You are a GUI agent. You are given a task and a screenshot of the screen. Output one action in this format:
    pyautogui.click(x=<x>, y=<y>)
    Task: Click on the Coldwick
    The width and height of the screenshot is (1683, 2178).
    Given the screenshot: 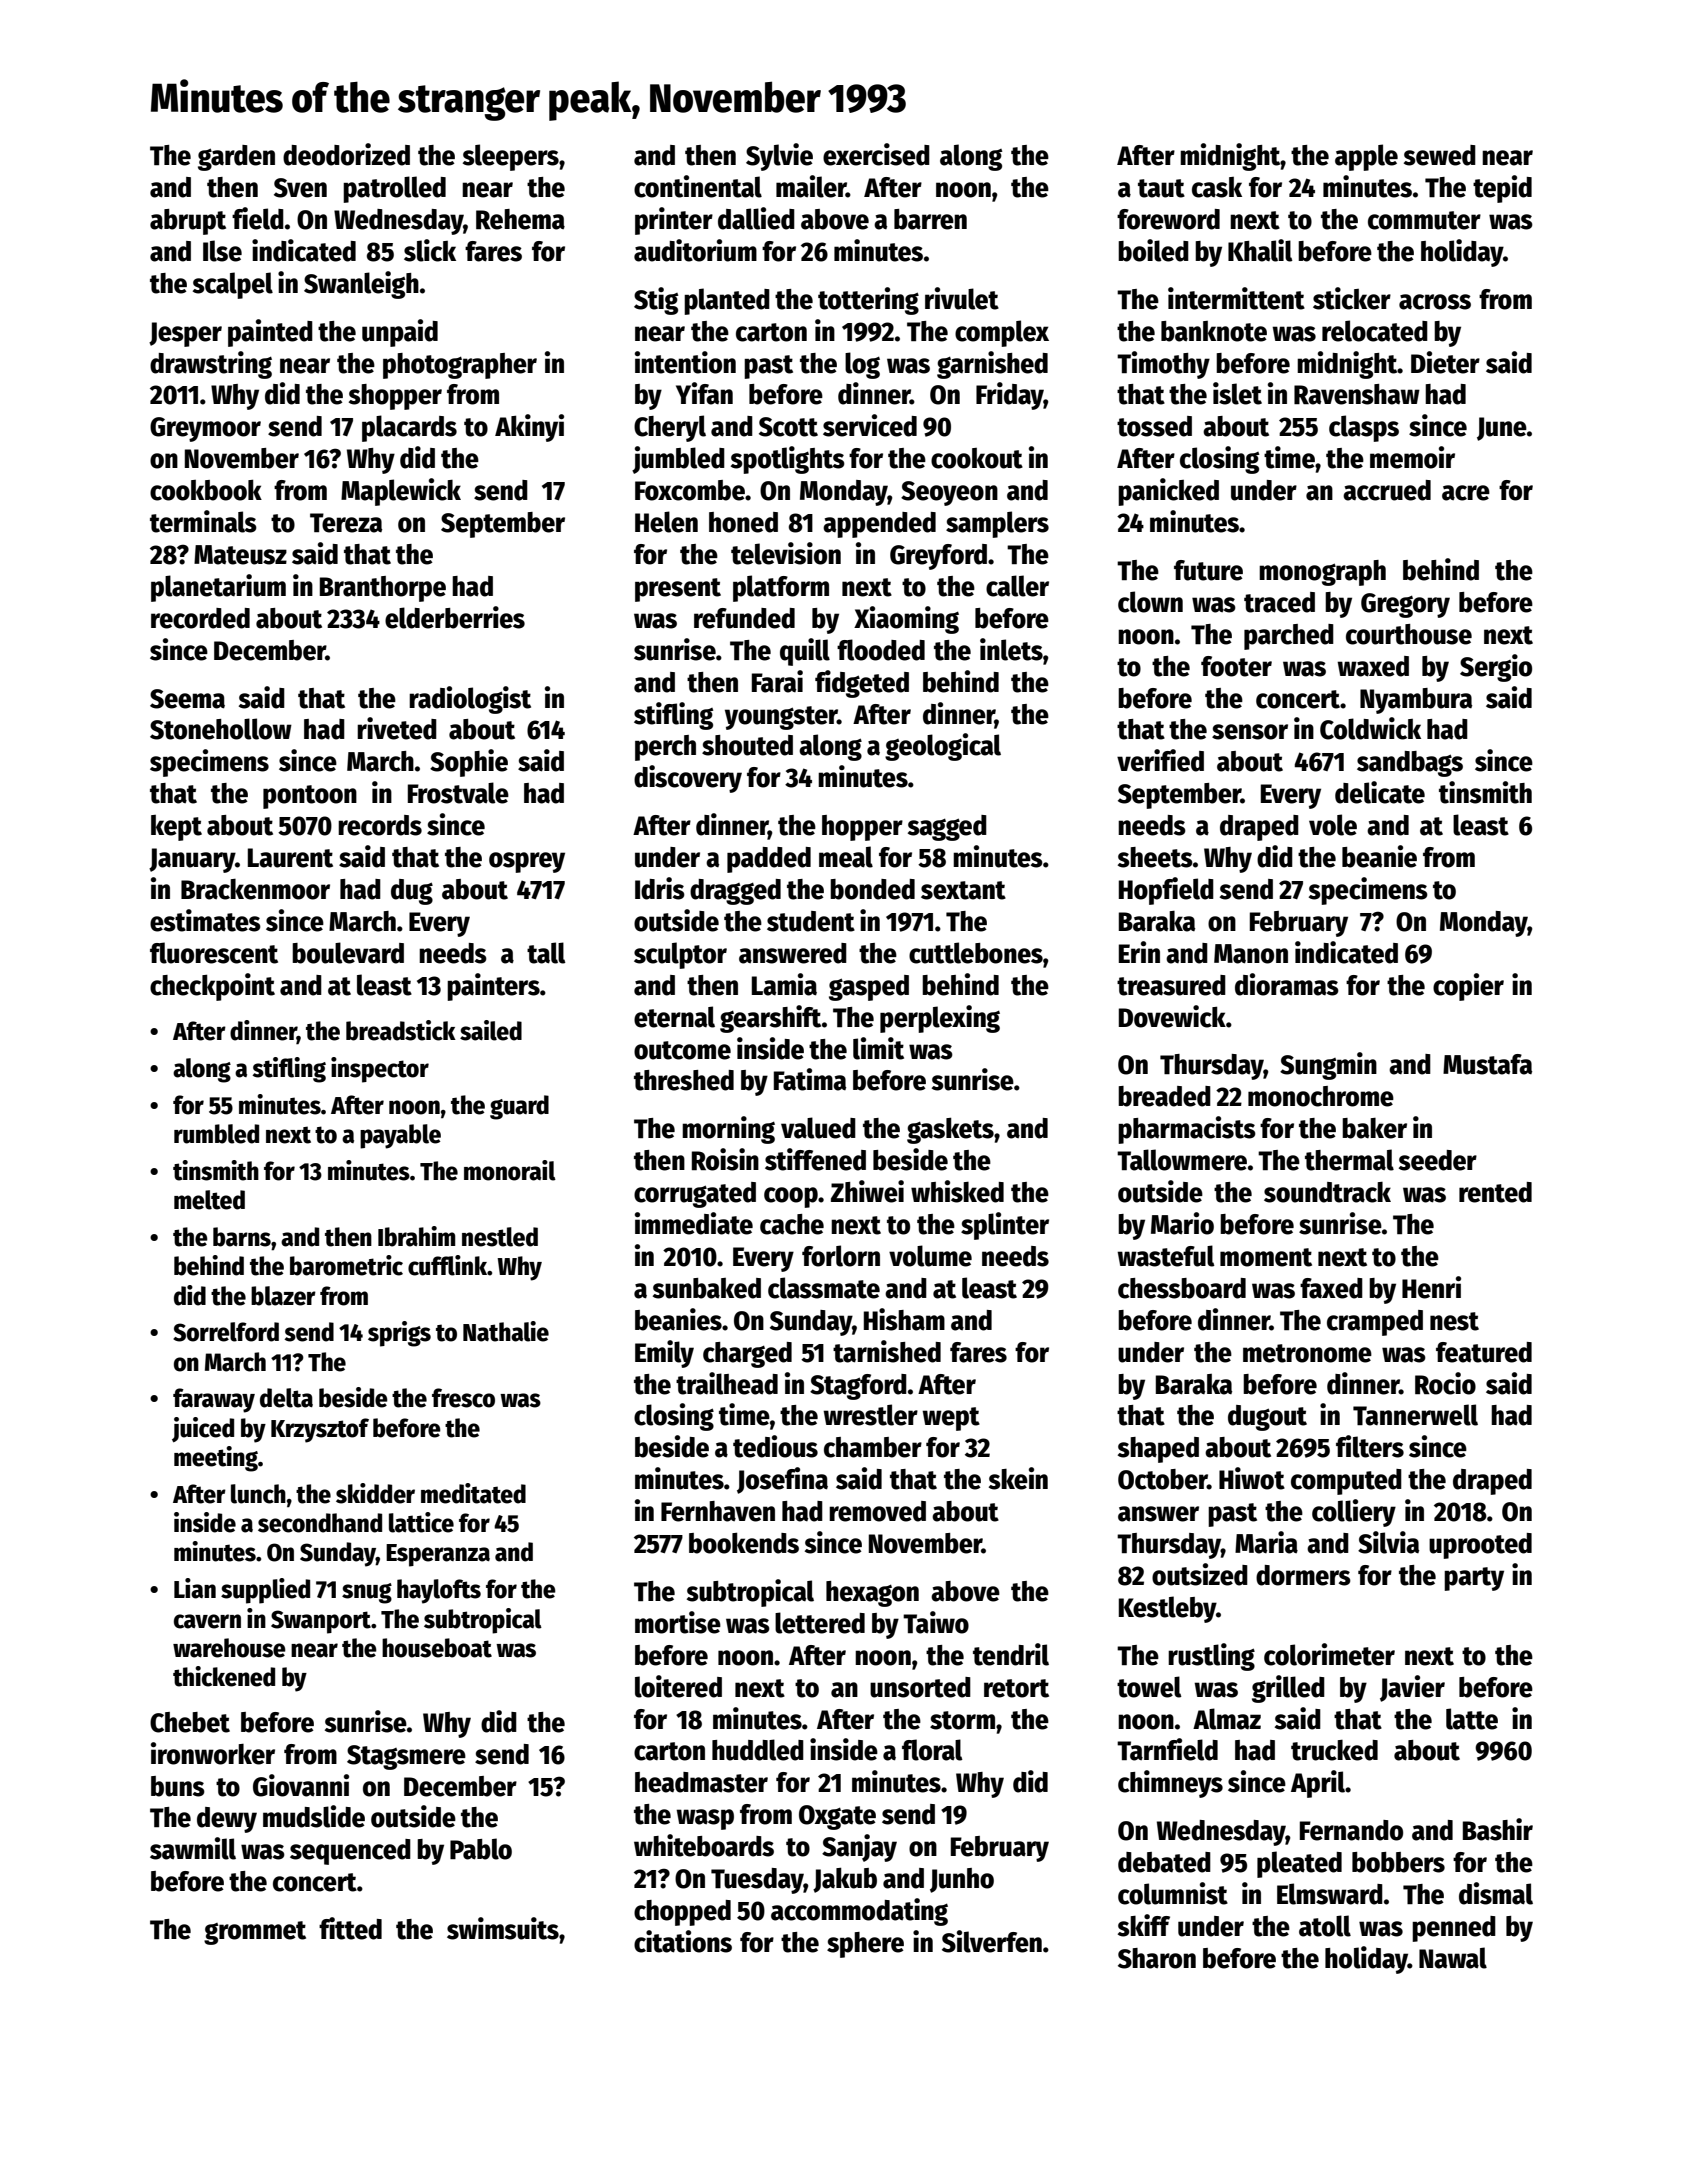 What is the action you would take?
    pyautogui.click(x=1370, y=728)
